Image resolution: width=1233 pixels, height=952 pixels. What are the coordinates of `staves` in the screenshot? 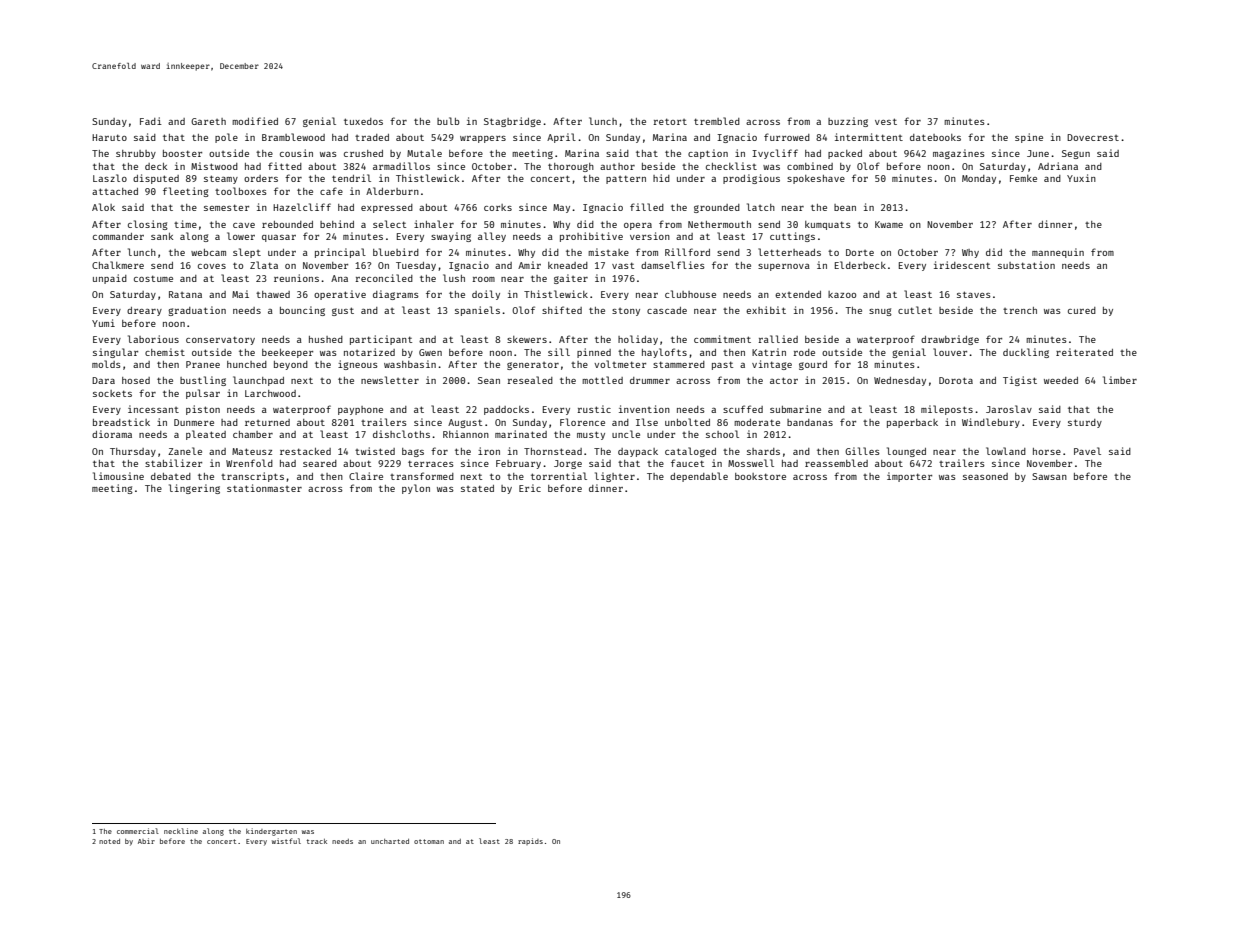 It's located at (974, 294).
